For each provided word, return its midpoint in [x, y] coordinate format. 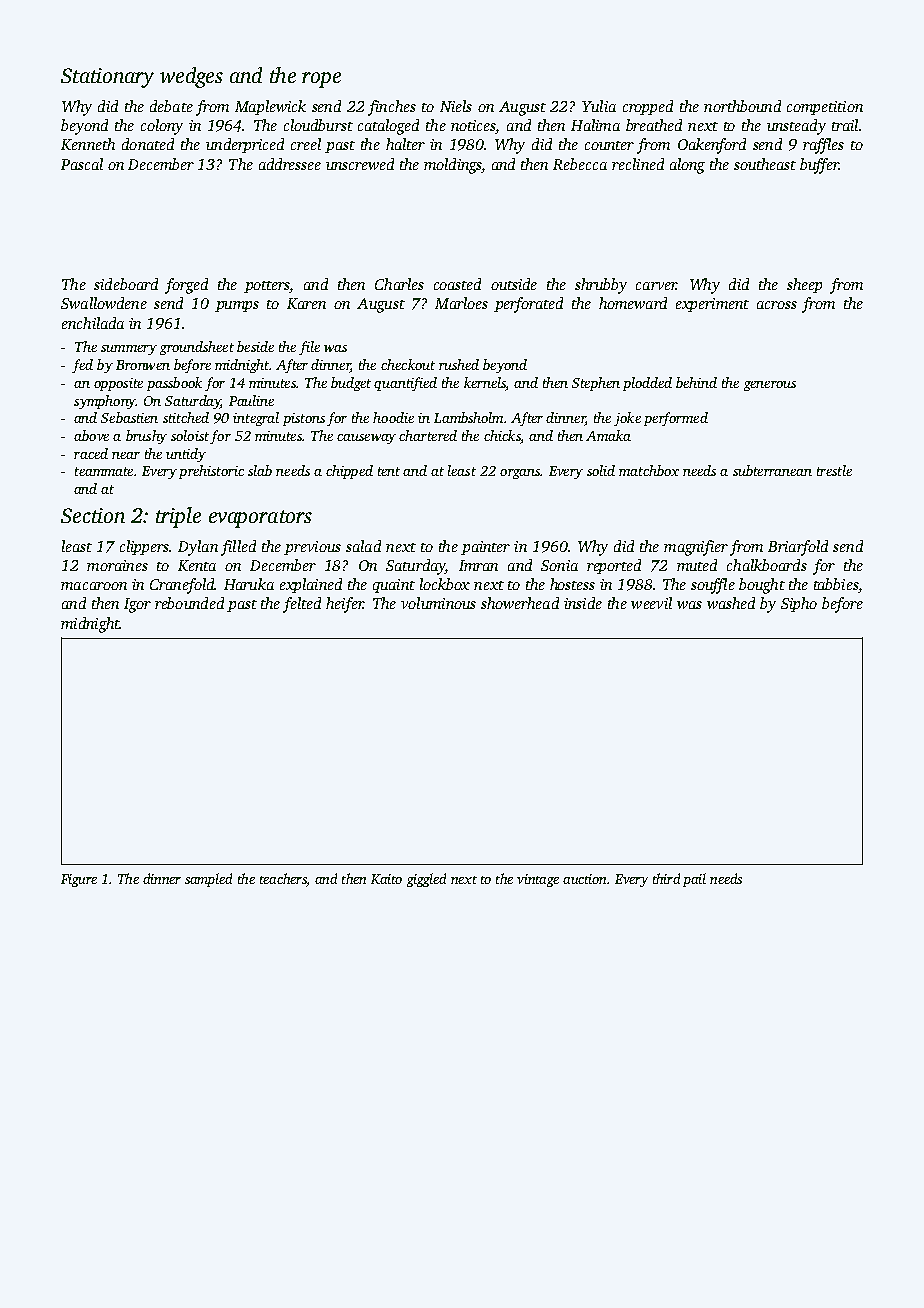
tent [389, 471]
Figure [79, 880]
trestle [834, 470]
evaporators [260, 519]
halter [405, 144]
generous [770, 386]
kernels [485, 382]
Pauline [251, 400]
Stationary [107, 78]
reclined [638, 164]
